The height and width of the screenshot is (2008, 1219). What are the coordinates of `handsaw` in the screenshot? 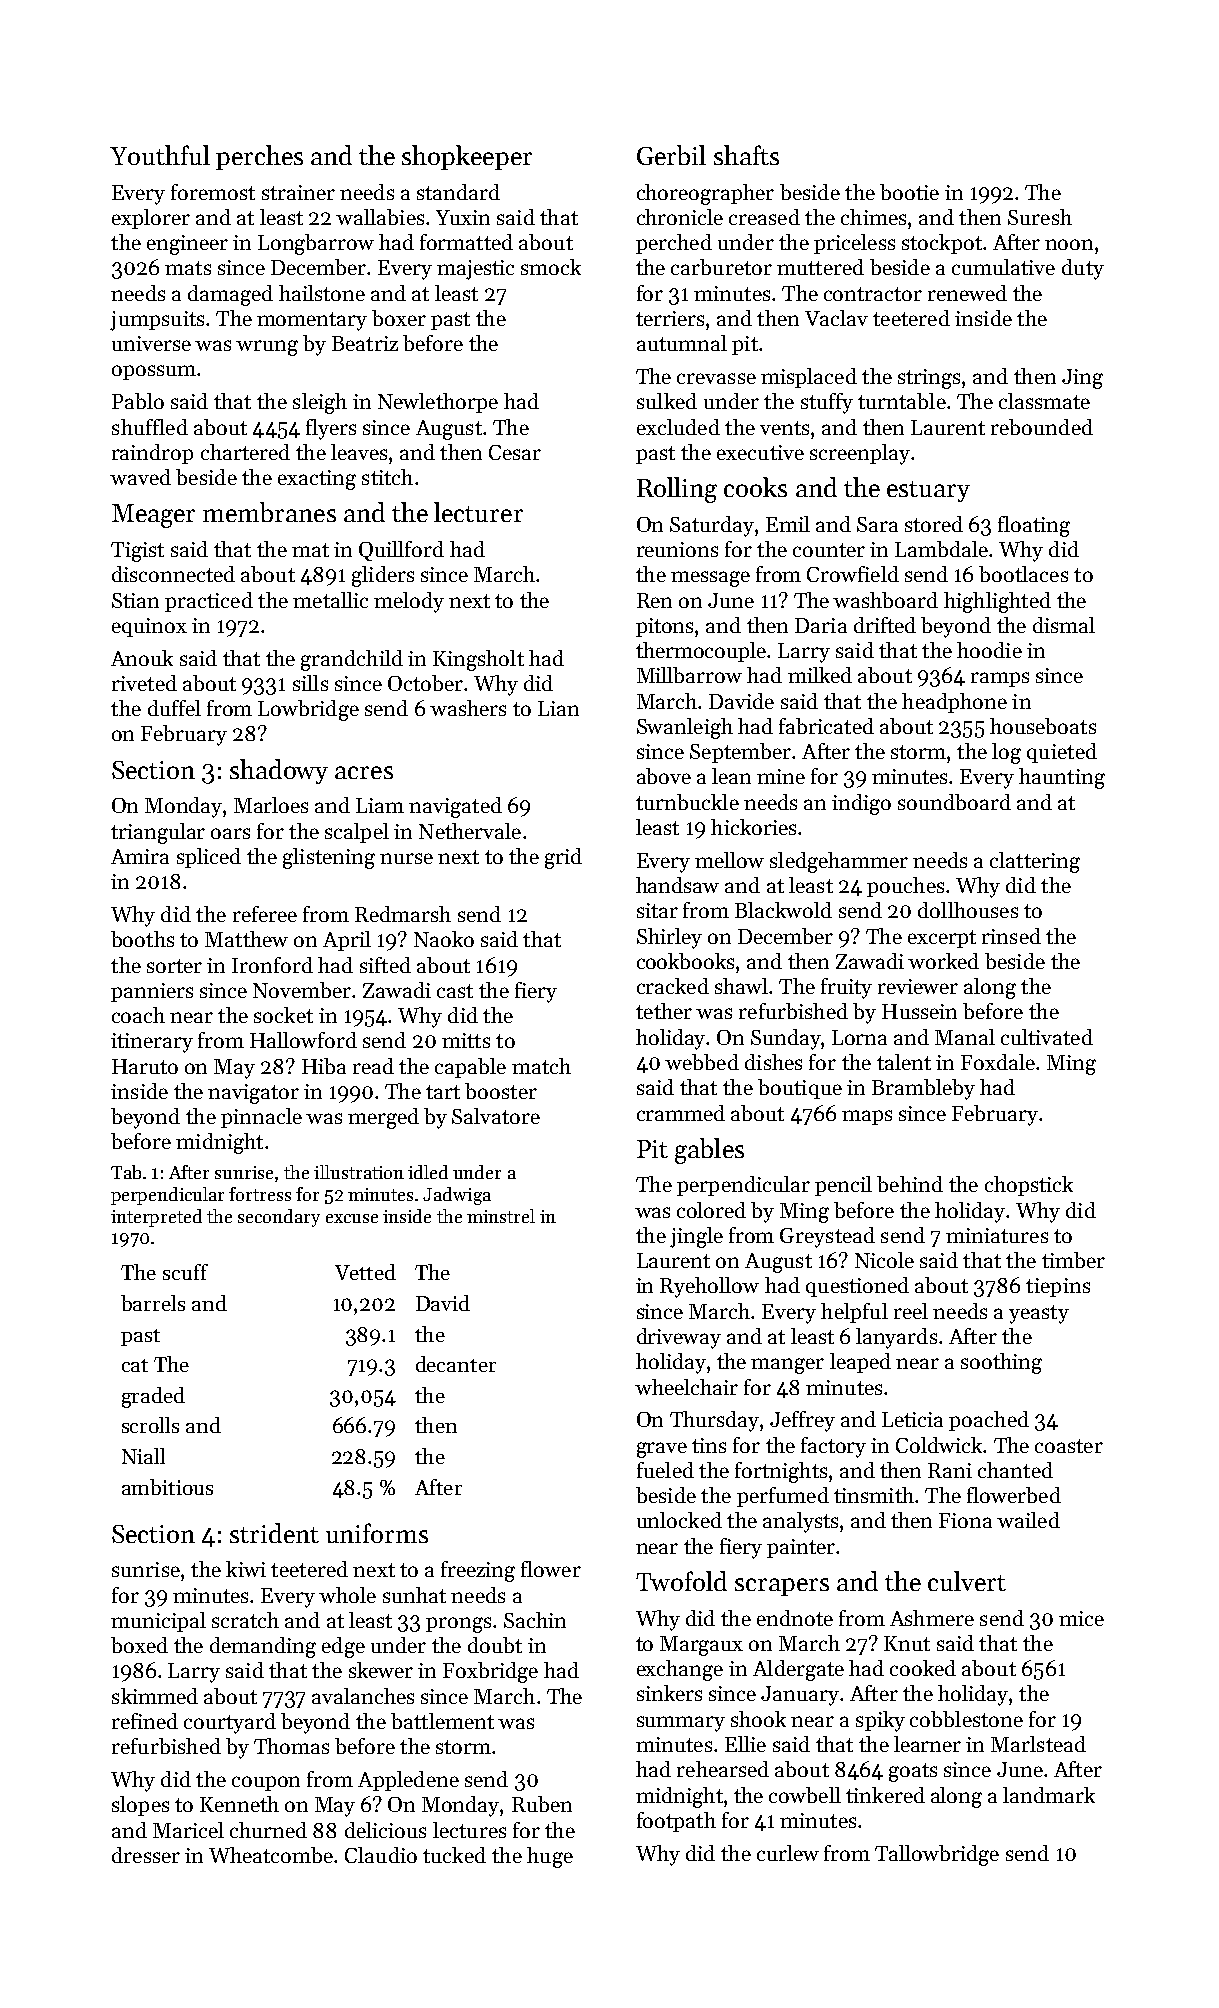 It's located at (677, 885).
